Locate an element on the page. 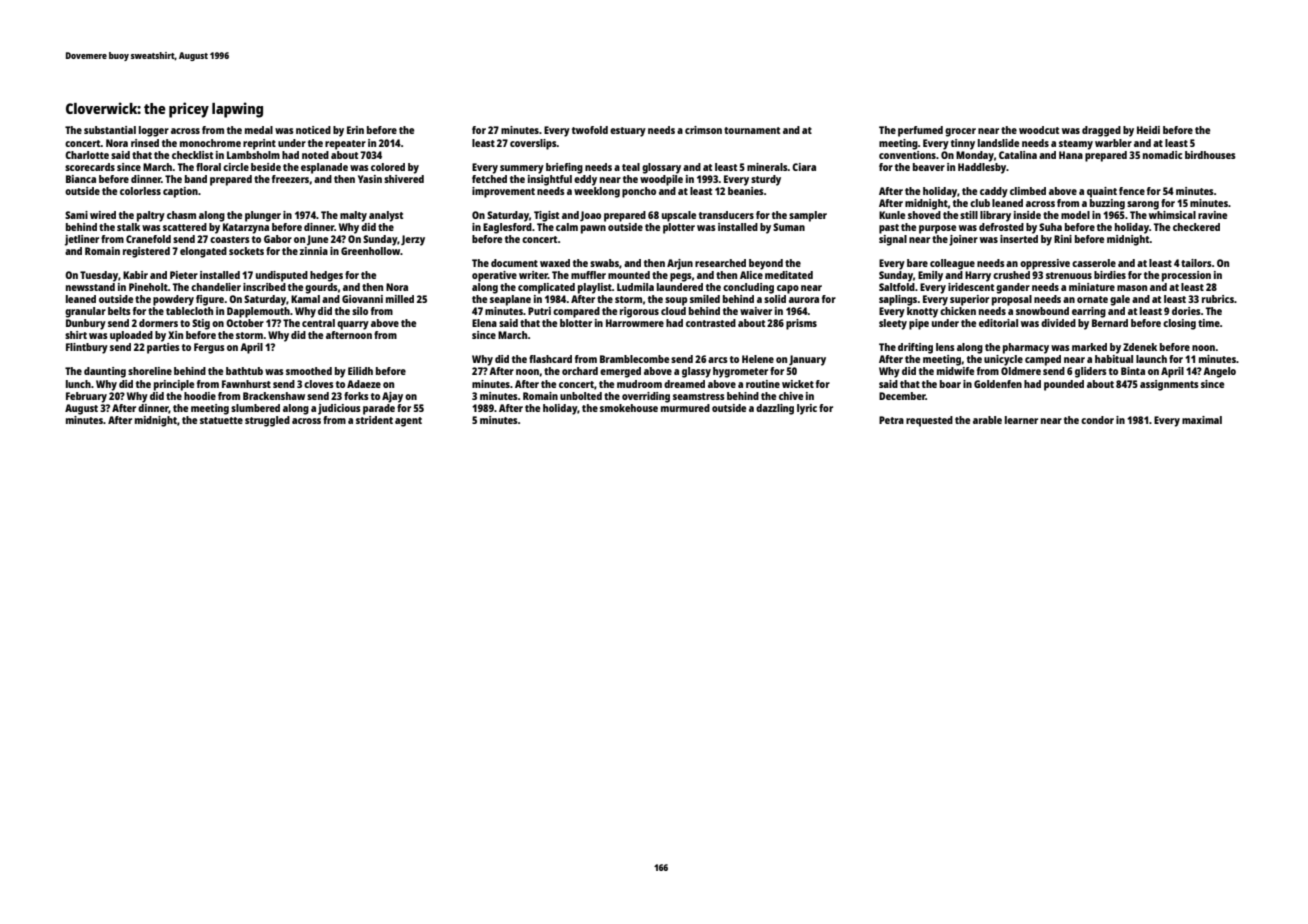  grocer is located at coordinates (960, 132).
